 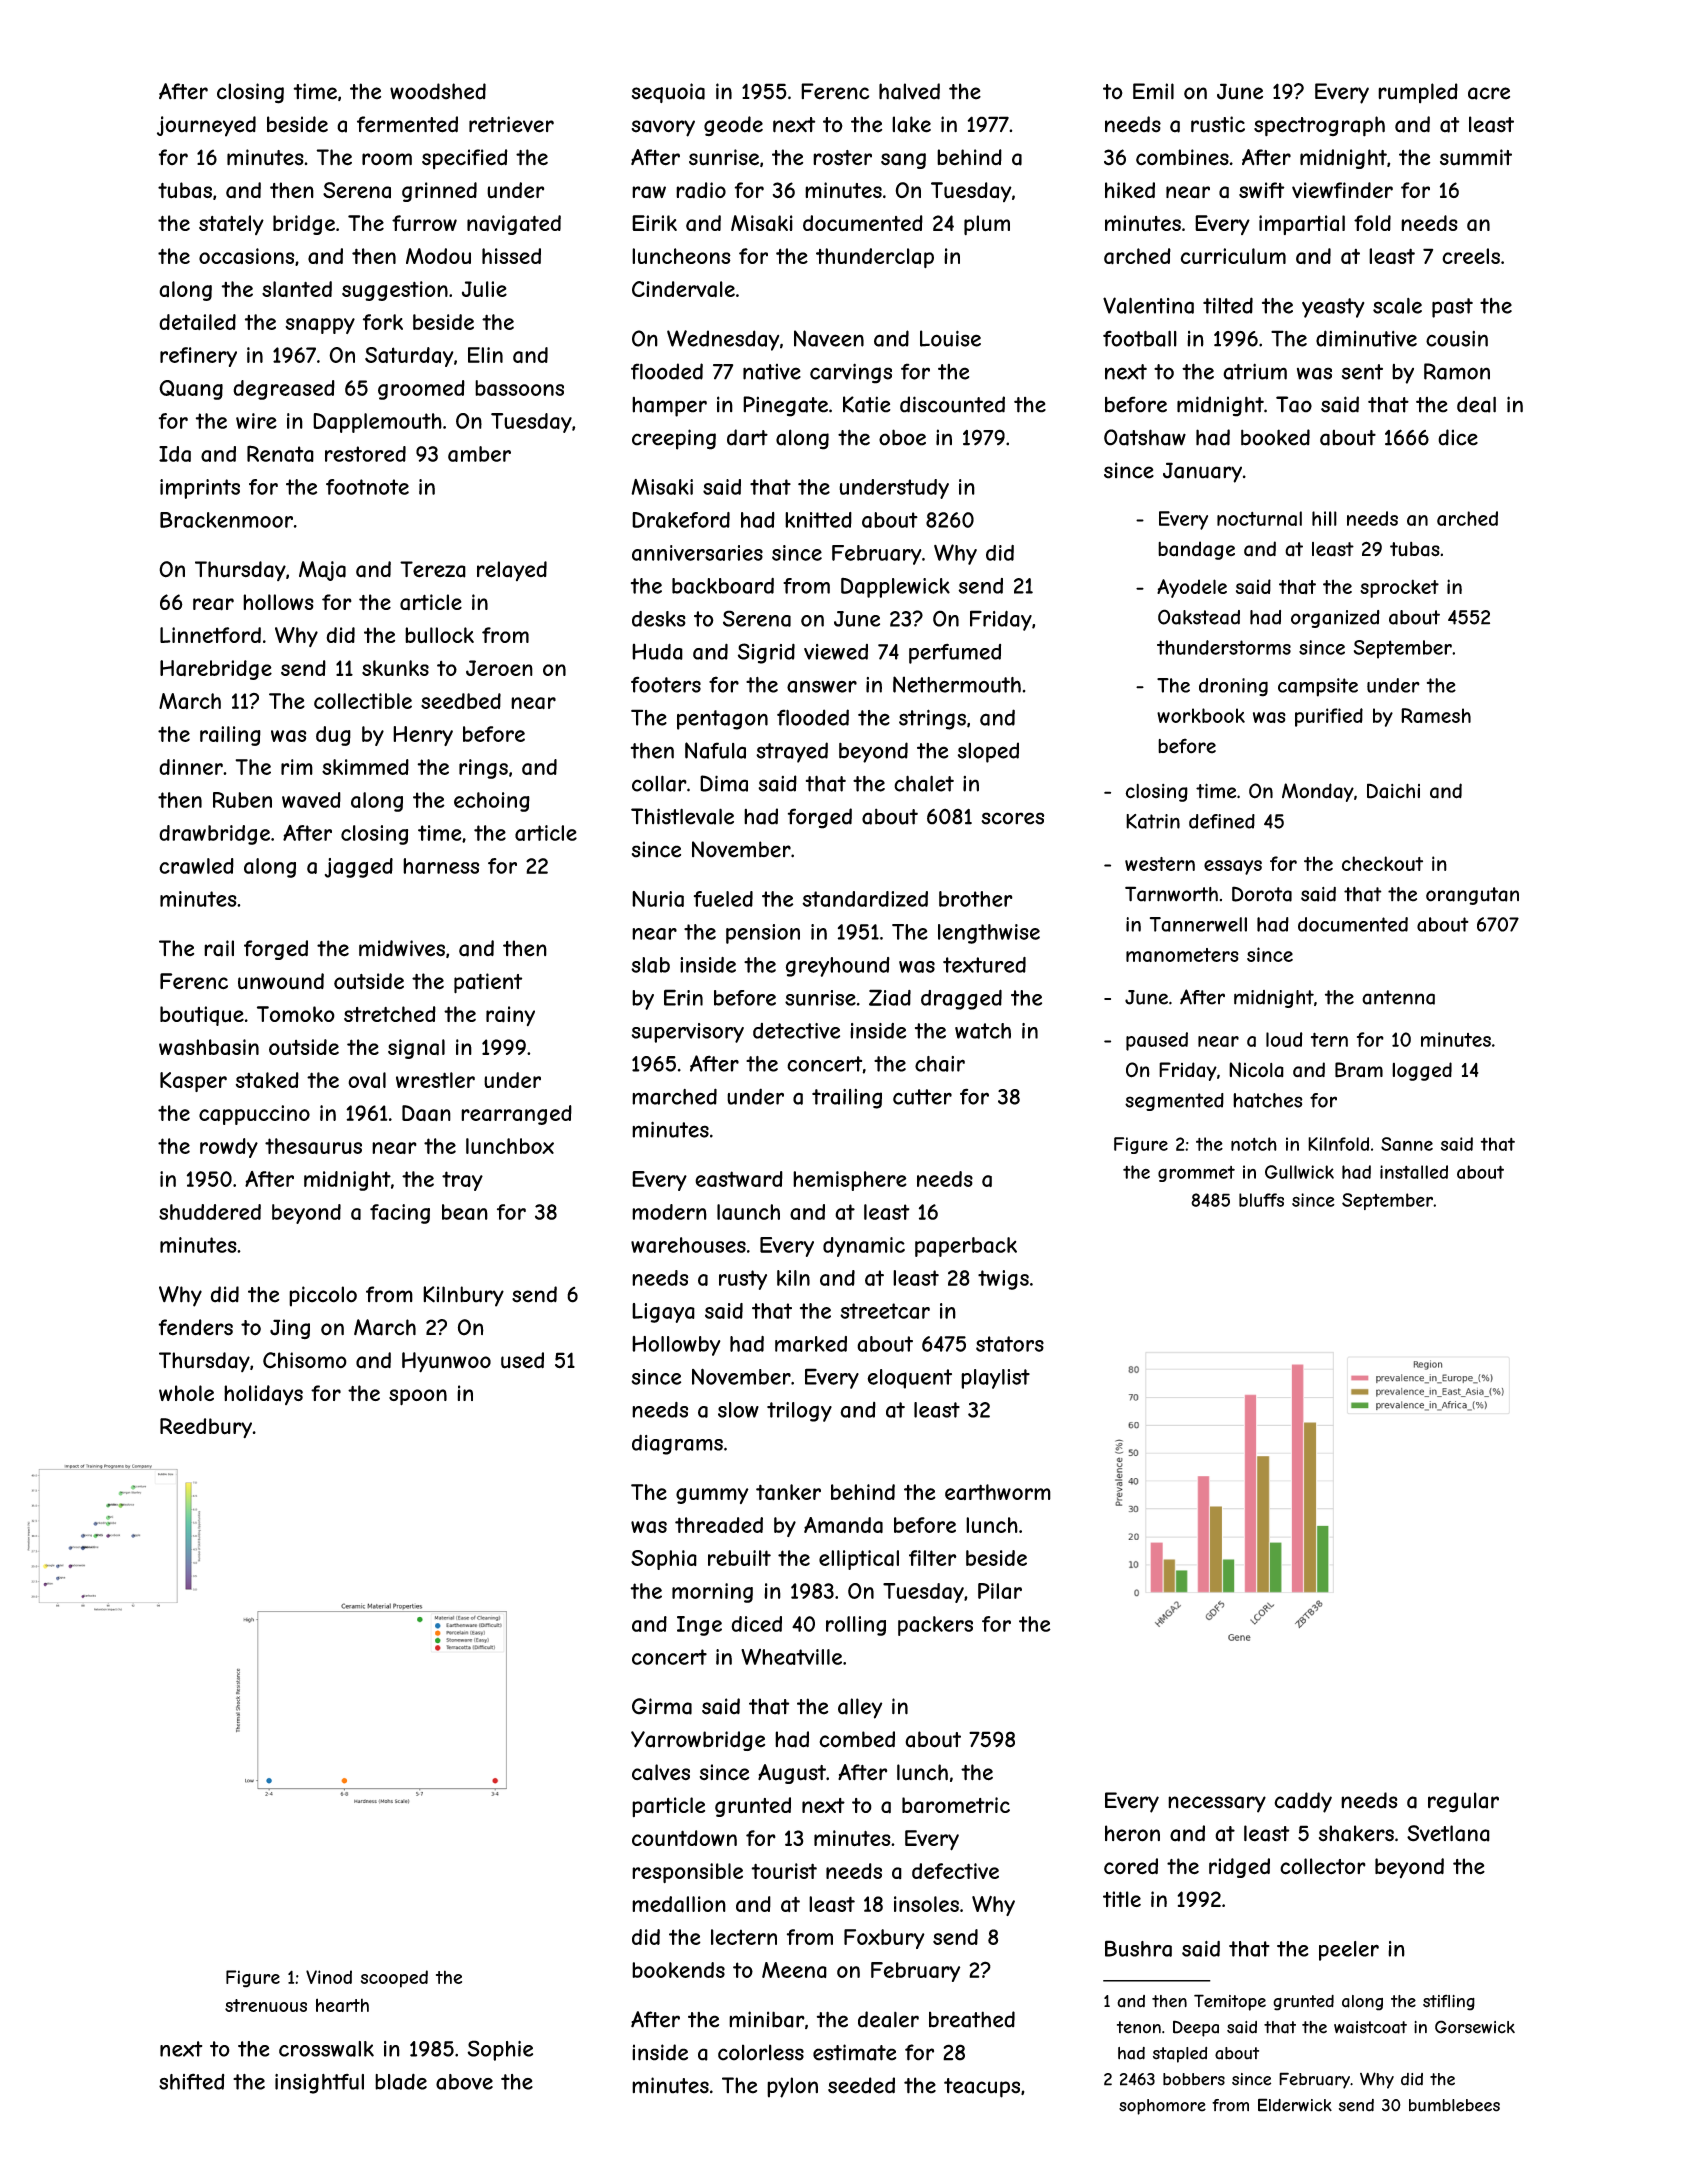 I want to click on creels, so click(x=1471, y=256).
